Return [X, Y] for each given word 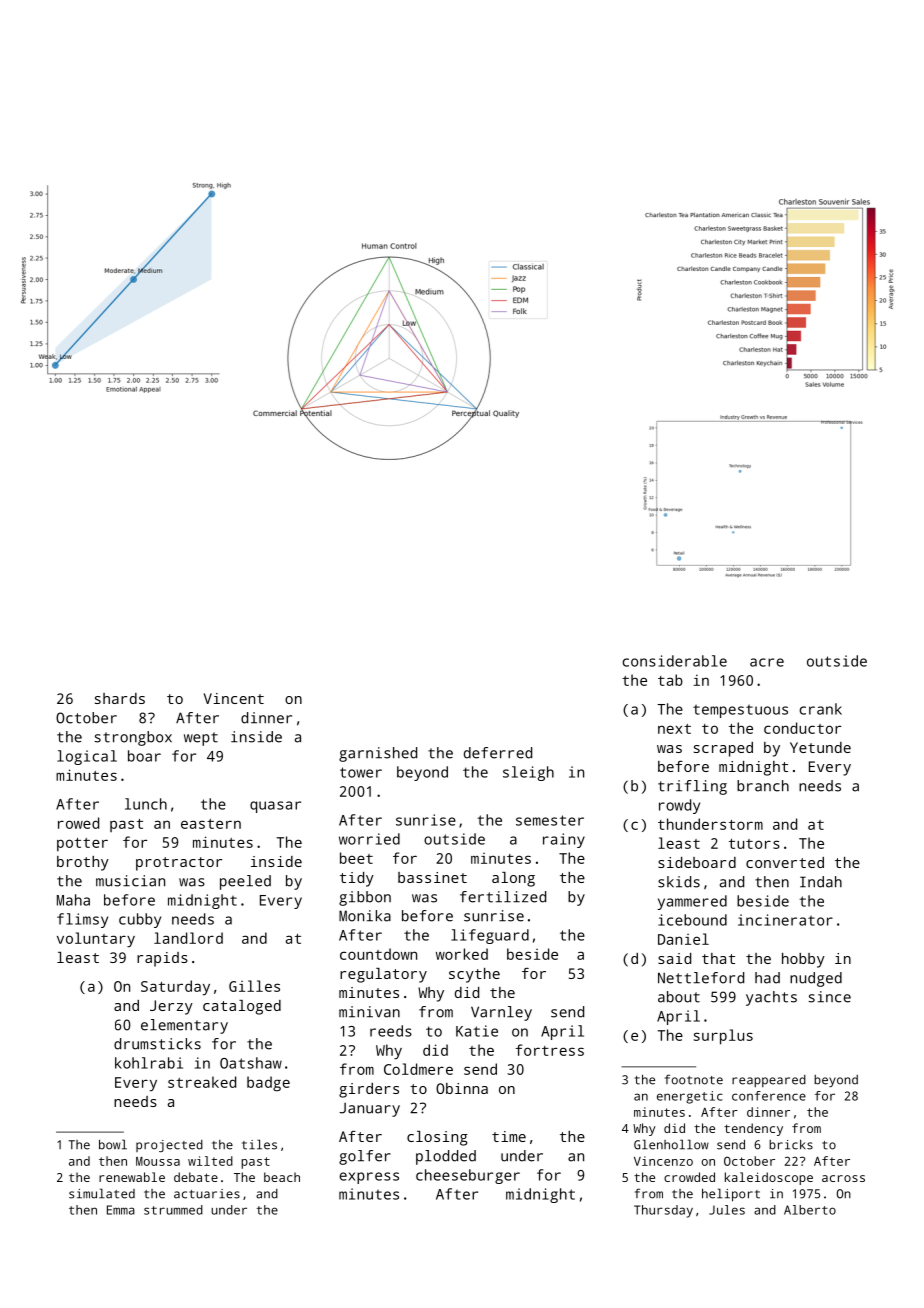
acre [767, 662]
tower [361, 772]
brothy [83, 863]
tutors [754, 844]
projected [169, 1146]
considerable [675, 661]
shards [120, 698]
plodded [446, 1157]
